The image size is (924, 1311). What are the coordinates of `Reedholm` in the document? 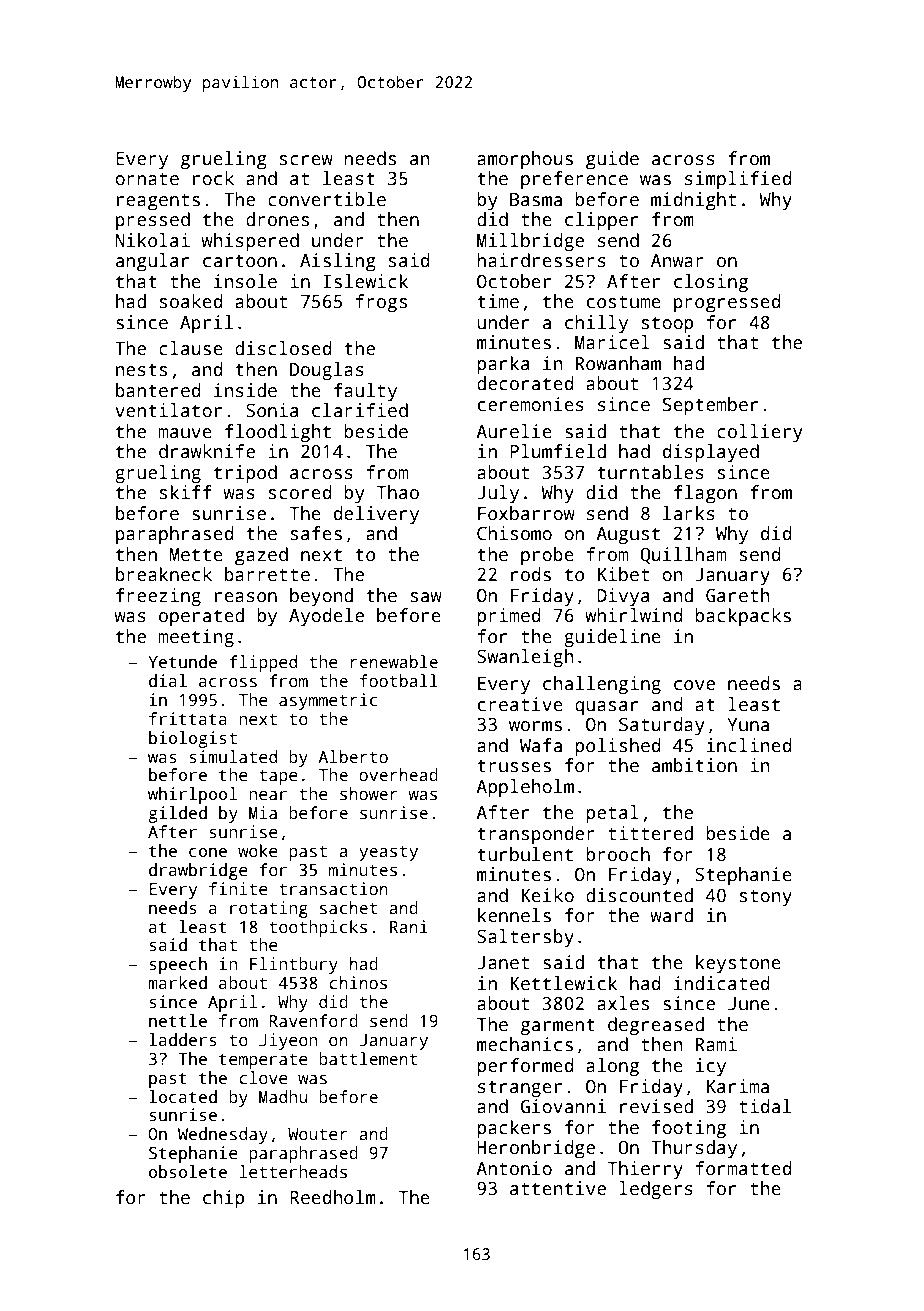 It's located at (333, 1197).
